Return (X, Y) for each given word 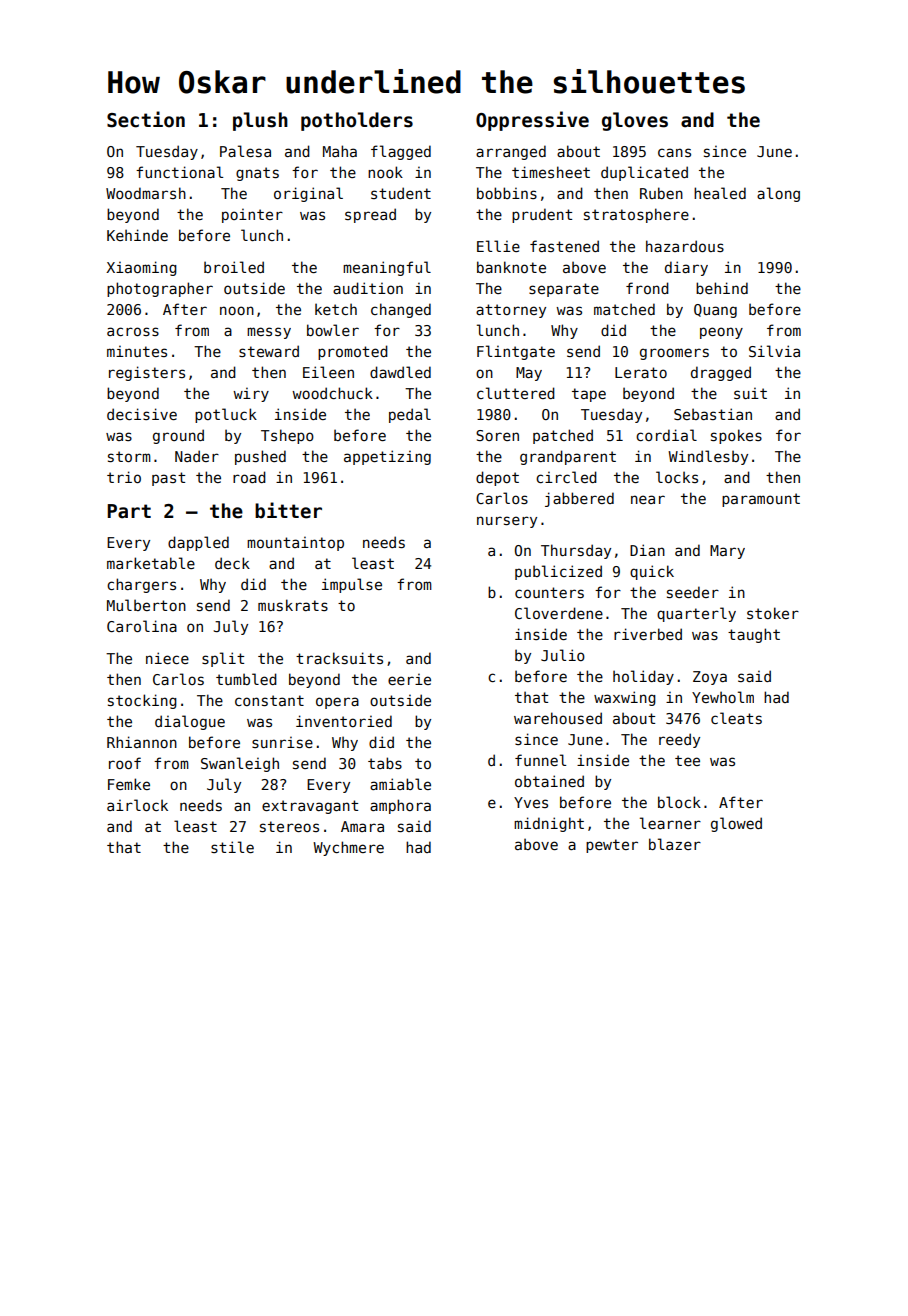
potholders (357, 121)
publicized (558, 572)
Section (146, 119)
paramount (761, 500)
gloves (635, 121)
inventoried (344, 721)
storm (129, 456)
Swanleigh (240, 764)
